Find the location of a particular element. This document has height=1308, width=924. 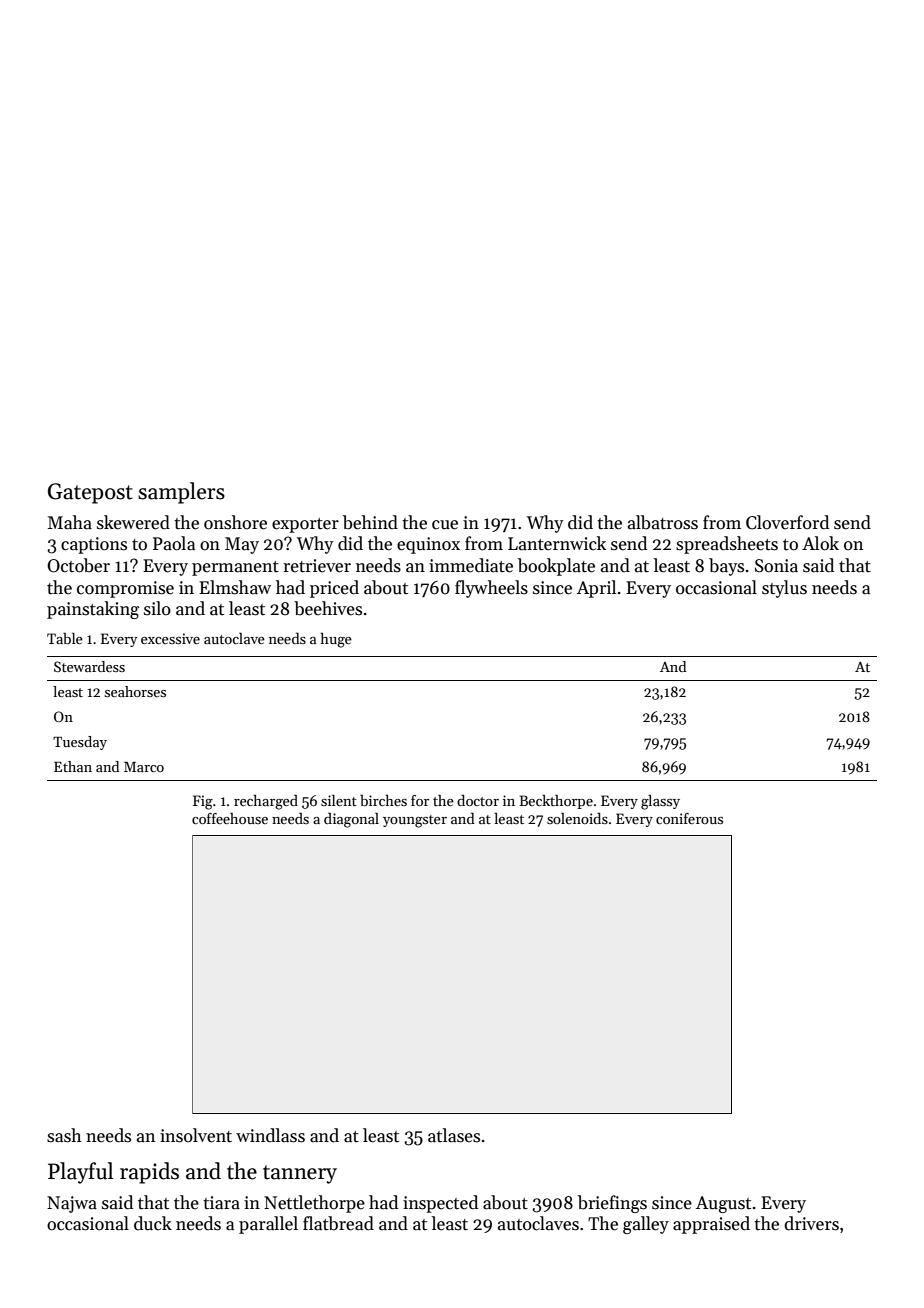

atlases is located at coordinates (454, 1135).
